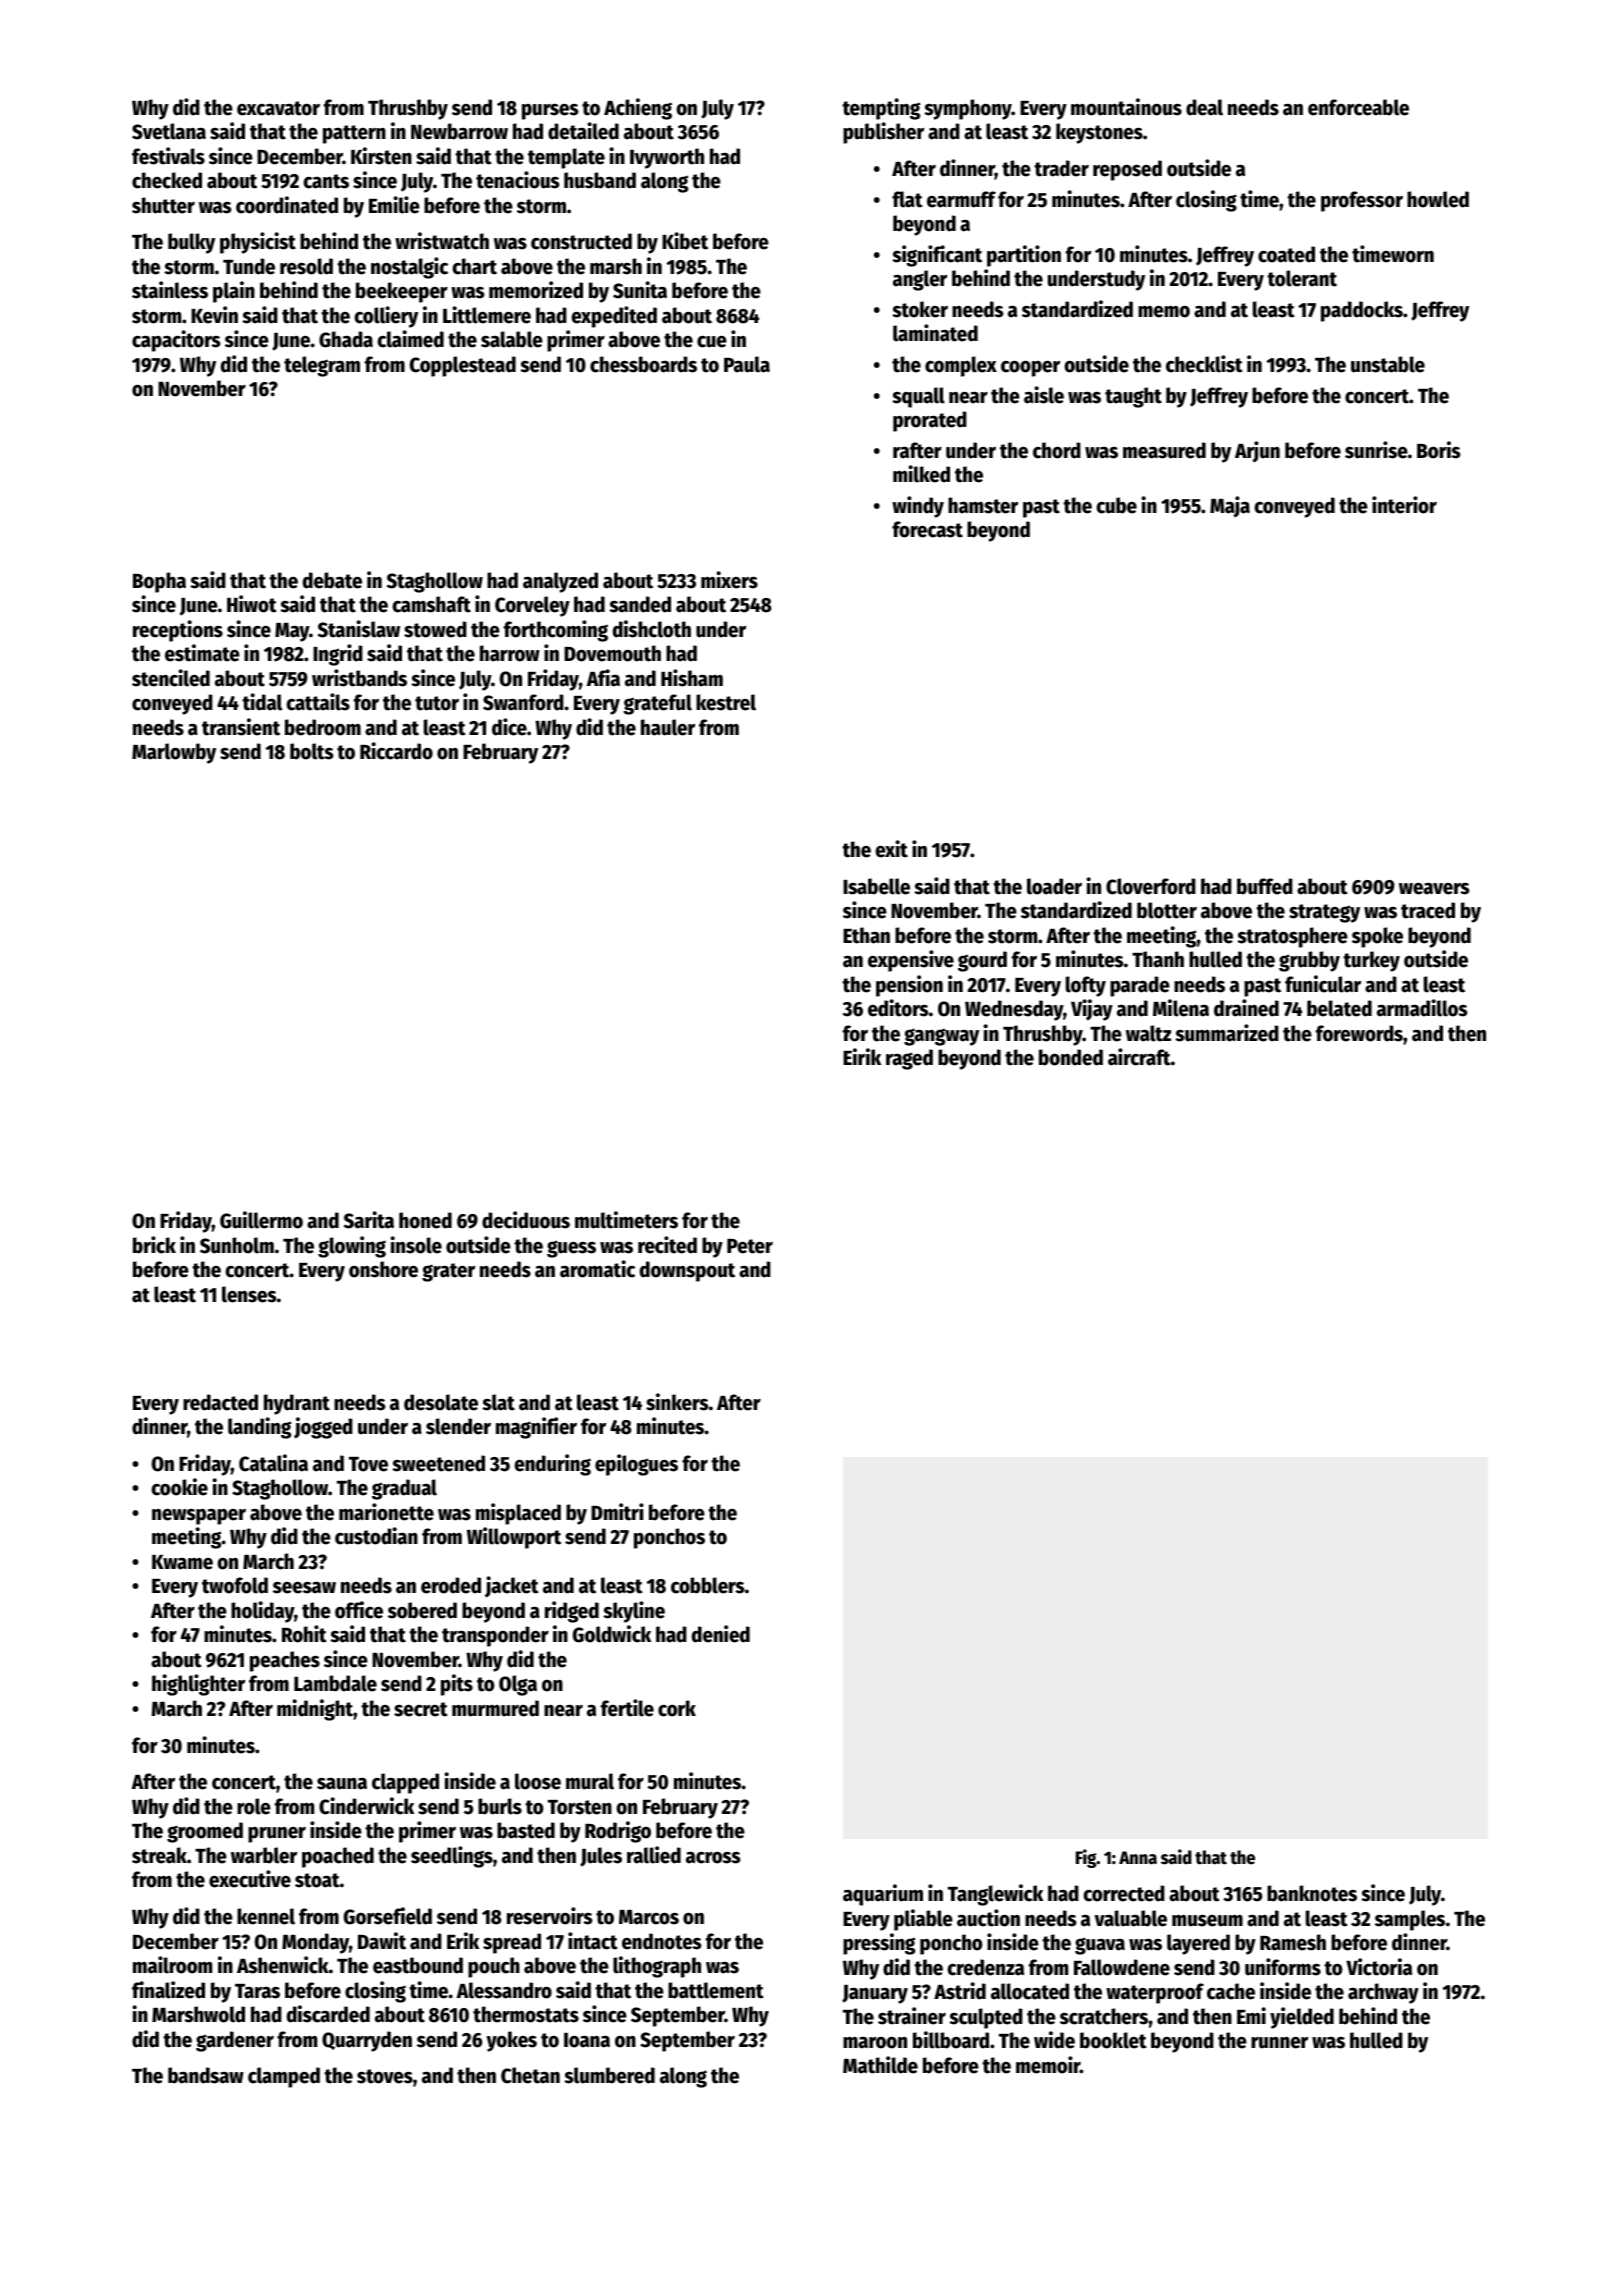 The height and width of the image is (2292, 1620). I want to click on Peter, so click(750, 1246).
